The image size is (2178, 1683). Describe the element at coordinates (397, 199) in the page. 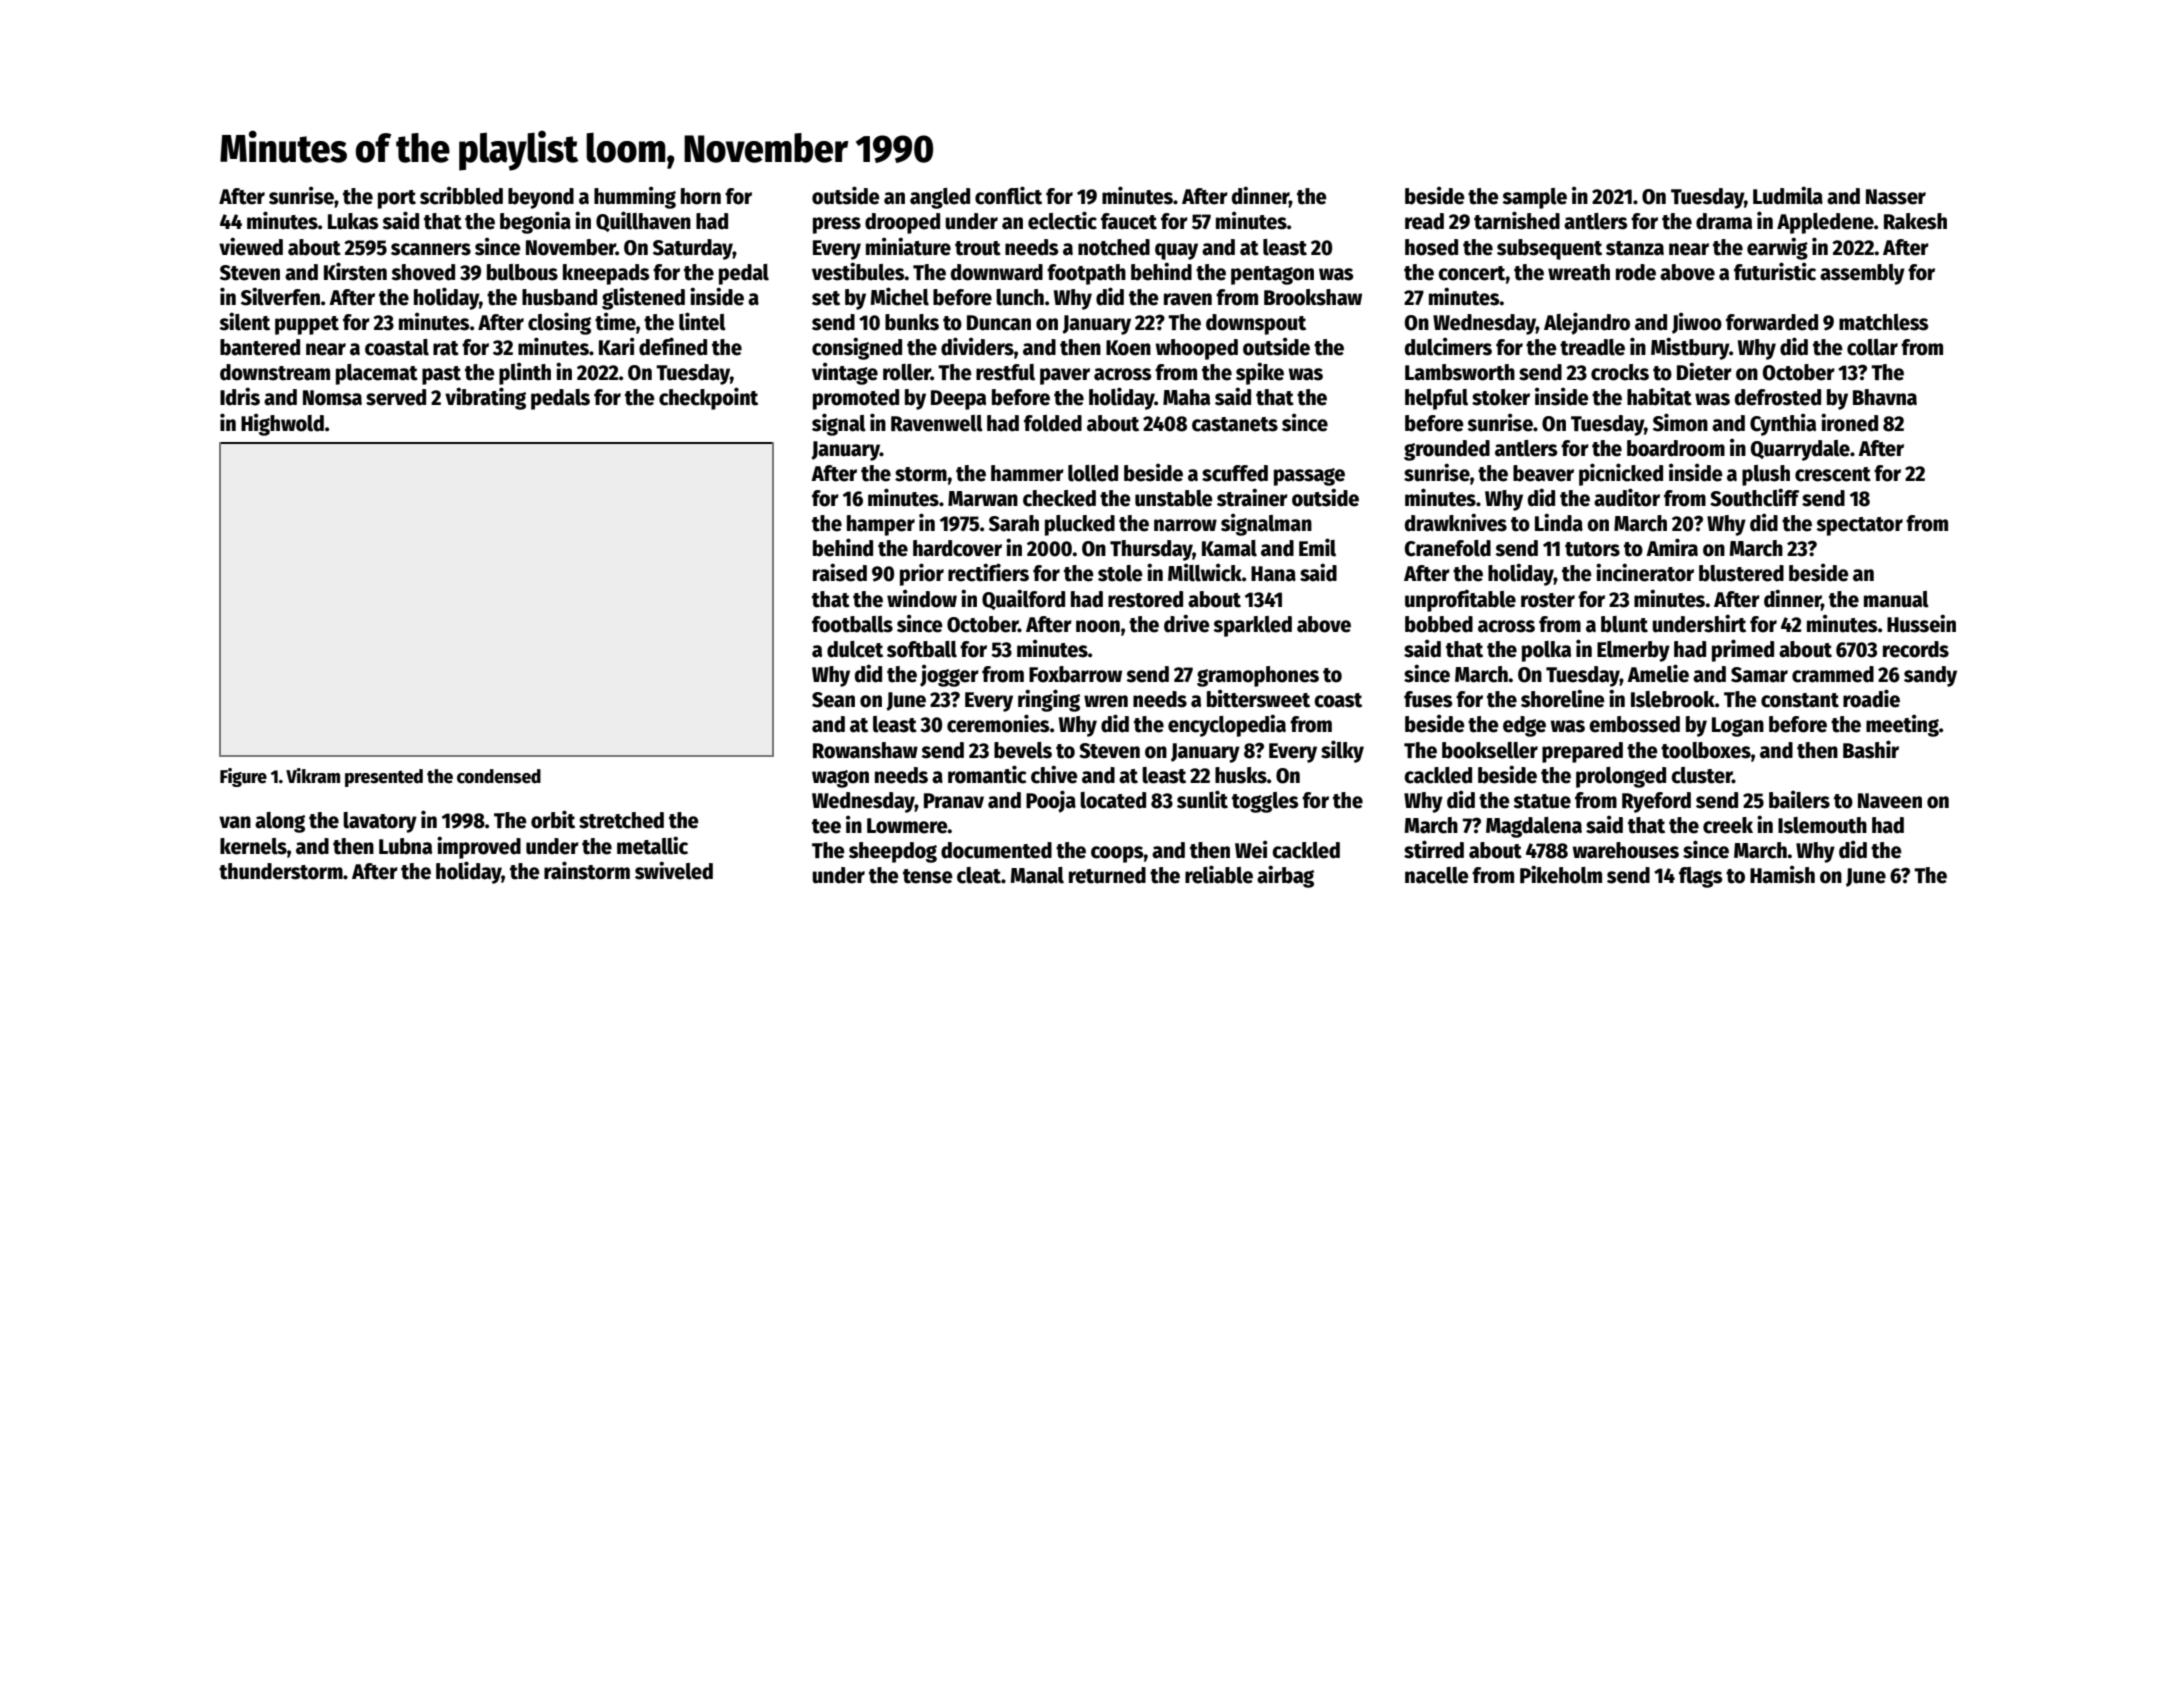

I see `port` at that location.
